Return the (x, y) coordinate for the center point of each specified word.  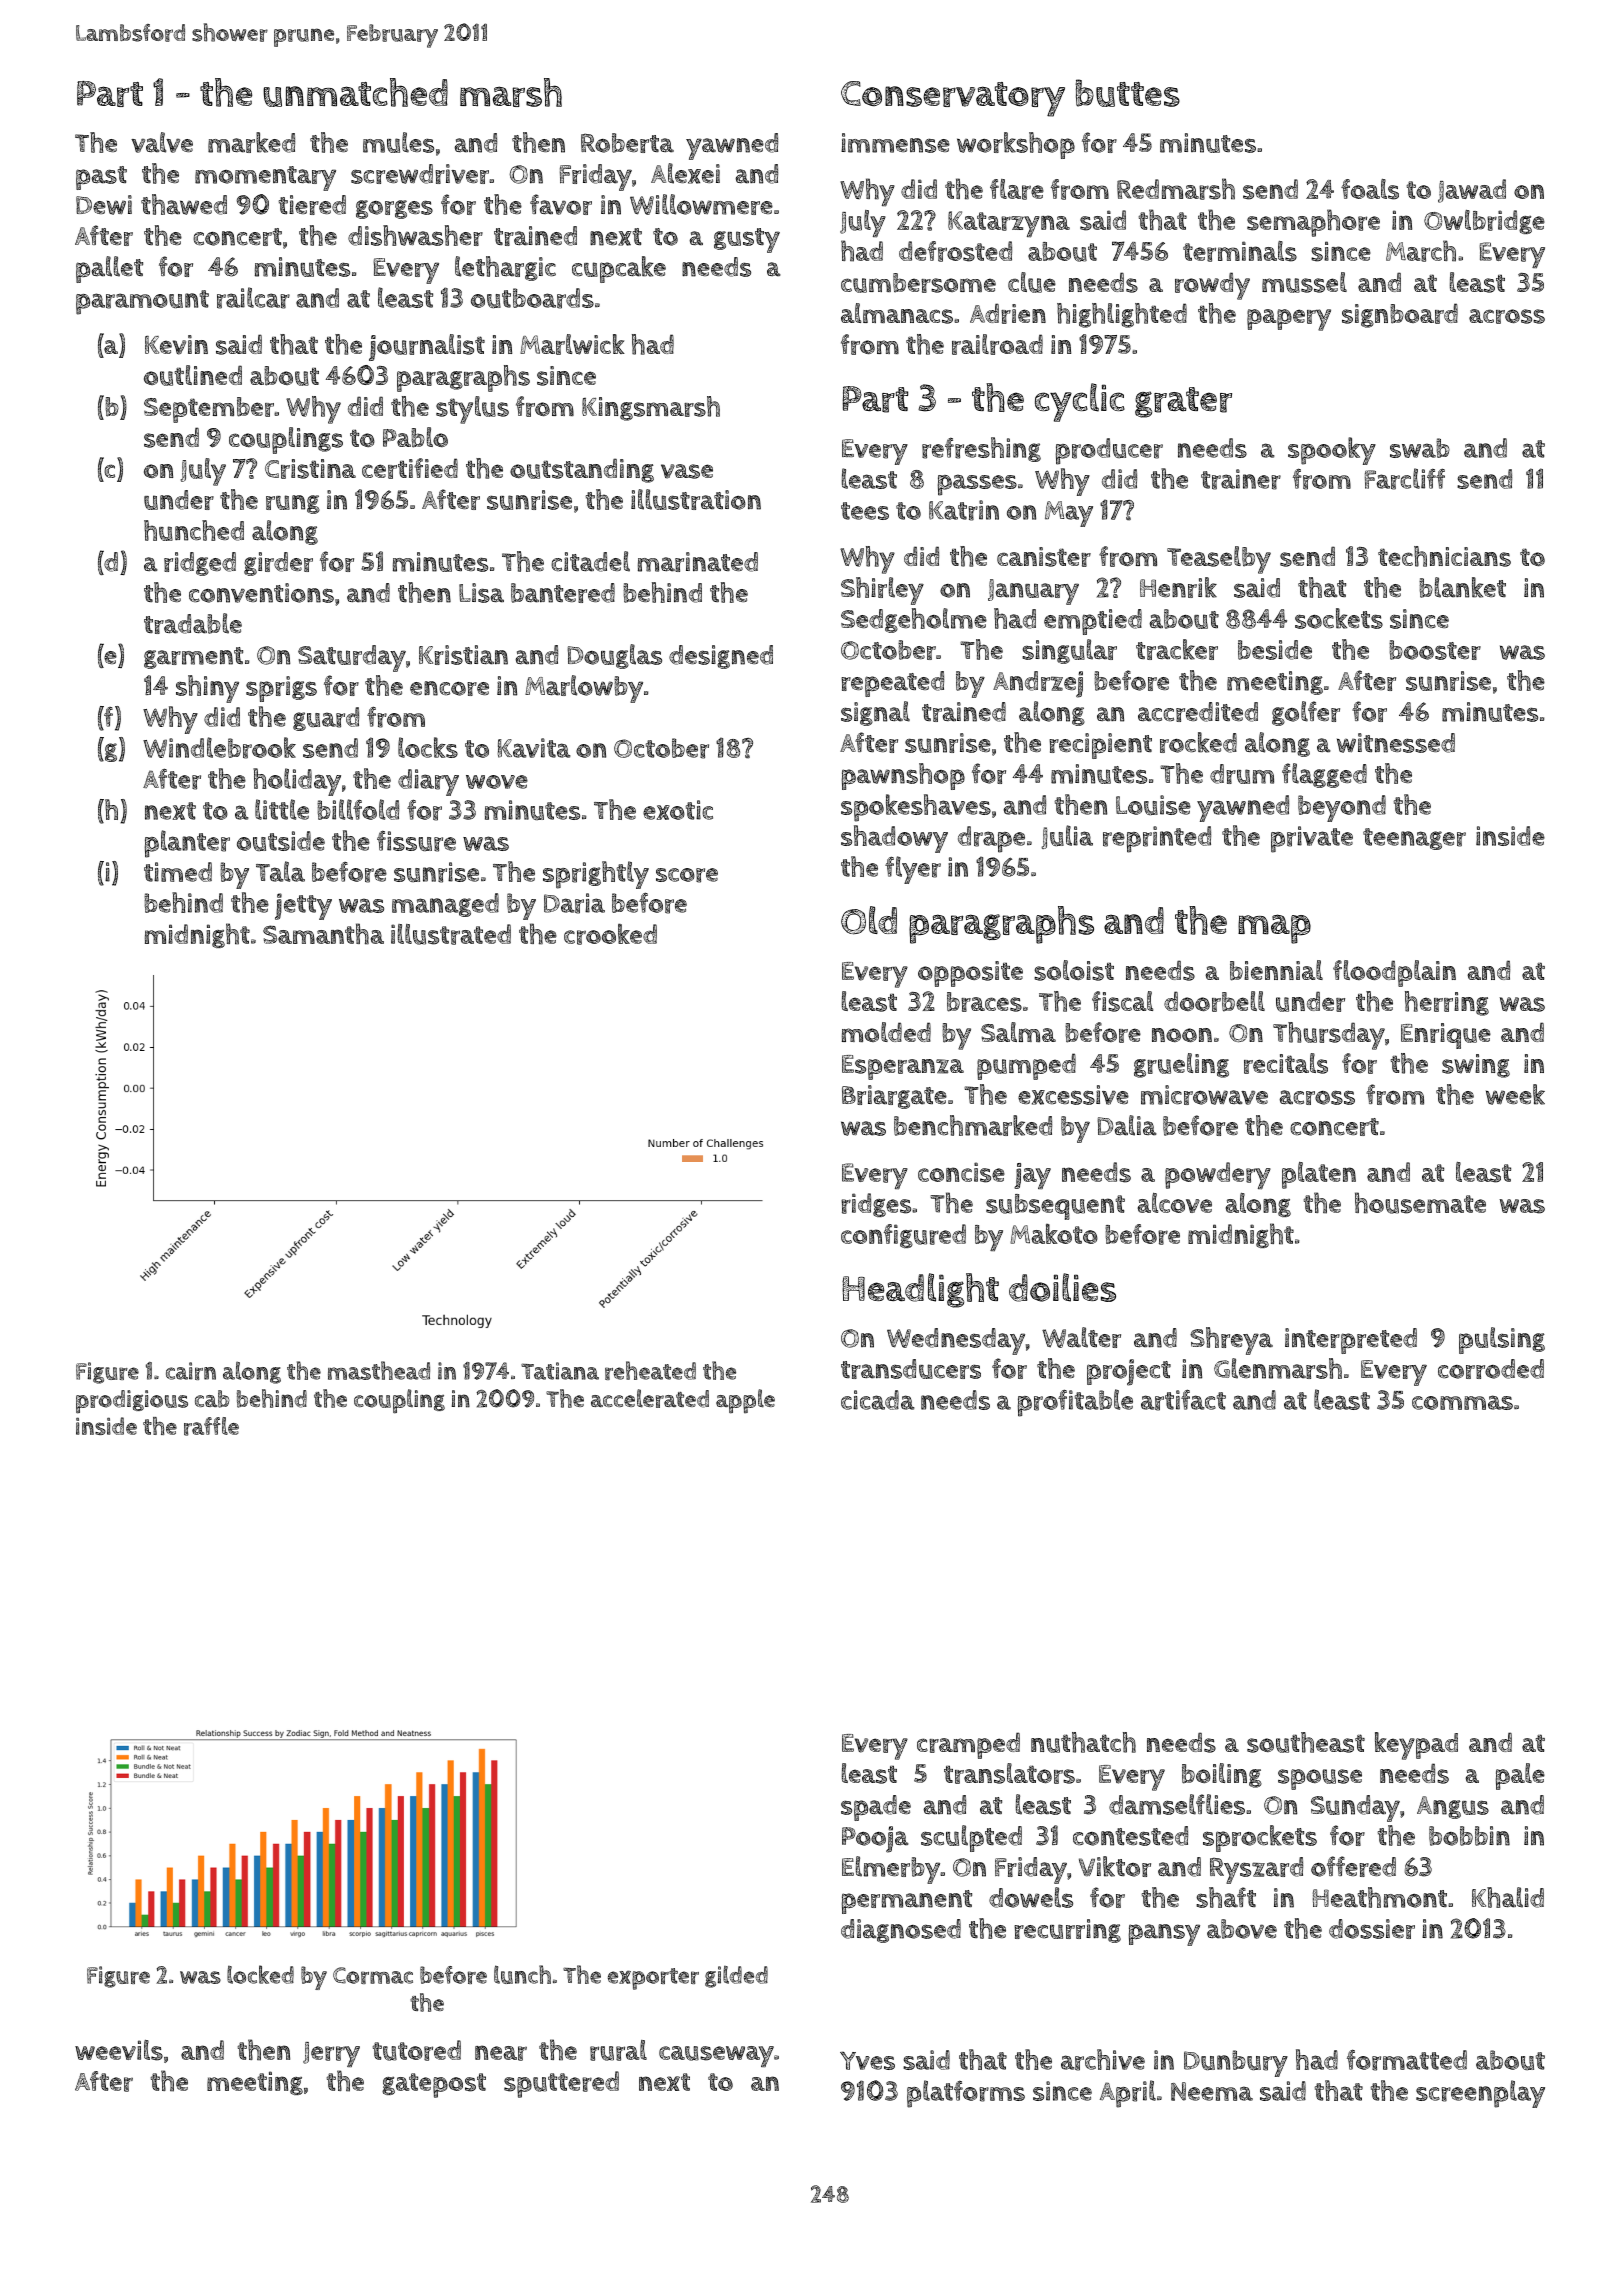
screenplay (1480, 2094)
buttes (1127, 93)
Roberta (627, 143)
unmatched (355, 92)
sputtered (561, 2084)
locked (260, 1974)
